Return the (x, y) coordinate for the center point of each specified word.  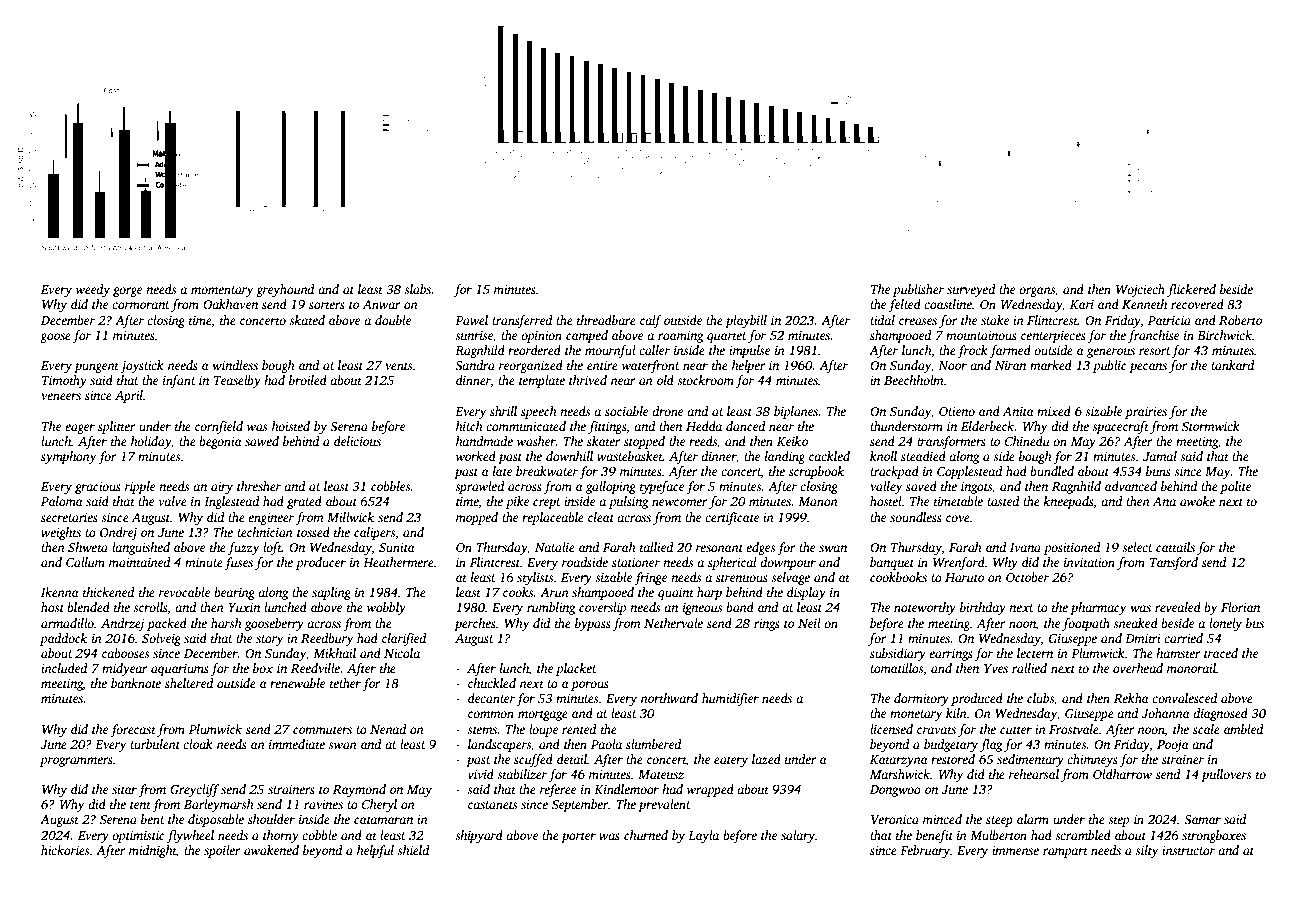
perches (475, 624)
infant (179, 381)
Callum (85, 562)
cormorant (141, 305)
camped (587, 336)
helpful (375, 851)
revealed (1178, 607)
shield (413, 850)
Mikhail (334, 653)
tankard (1232, 365)
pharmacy (1098, 608)
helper (749, 366)
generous (1111, 353)
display (806, 593)
